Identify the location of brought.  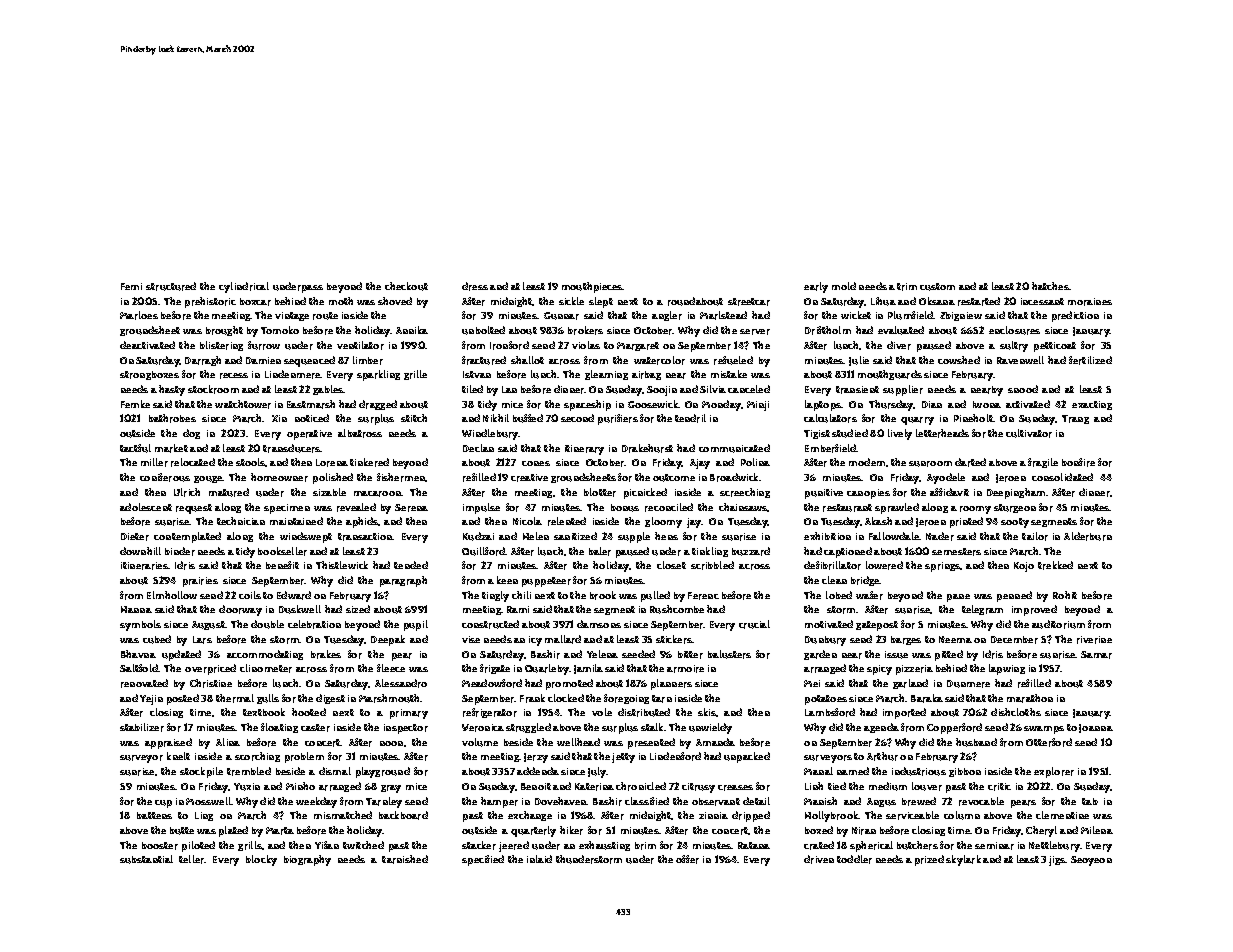
(224, 331).
